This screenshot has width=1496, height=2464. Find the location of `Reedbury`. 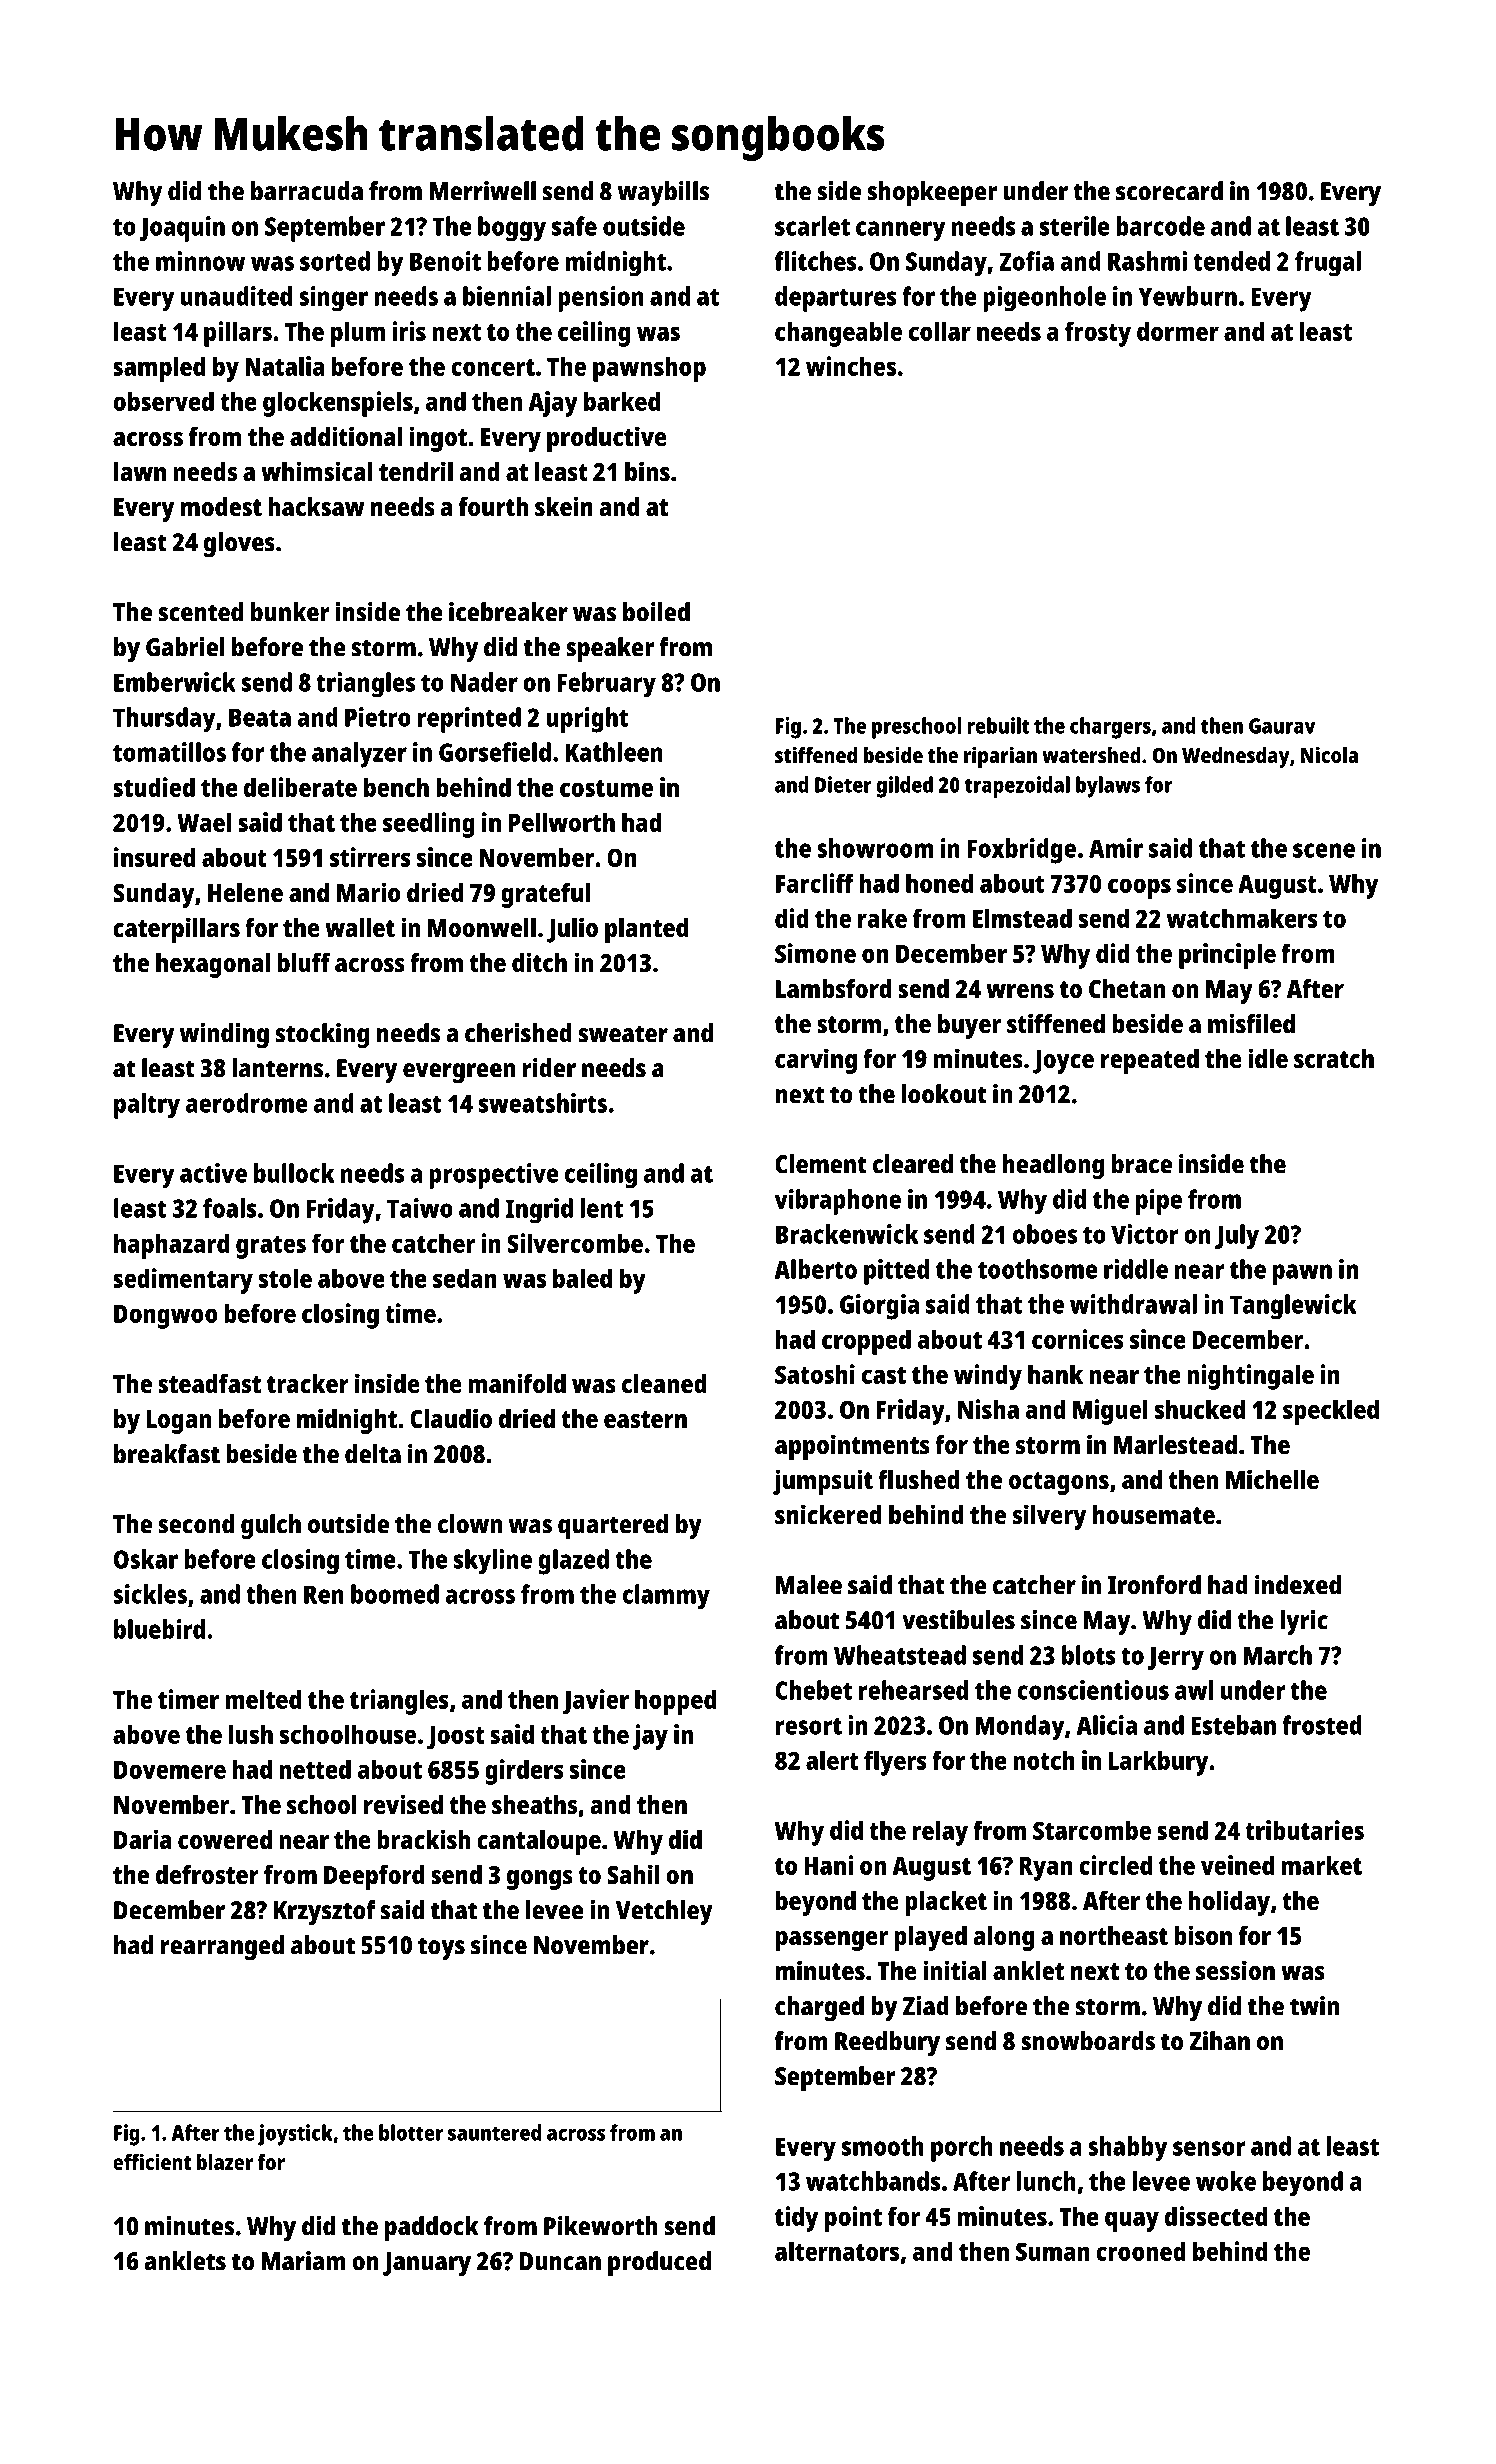

Reedbury is located at coordinates (887, 2043).
